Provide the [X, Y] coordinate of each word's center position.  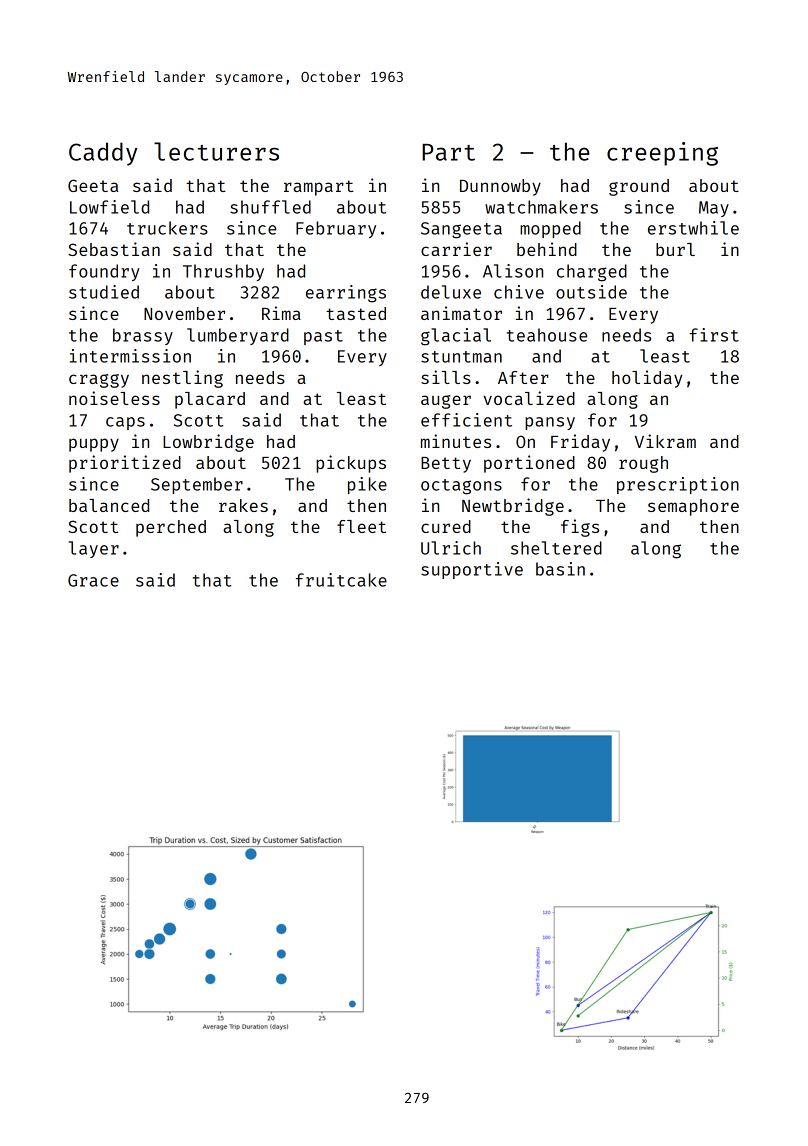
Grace [93, 580]
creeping [662, 154]
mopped [550, 229]
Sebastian [114, 249]
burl [675, 249]
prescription [678, 485]
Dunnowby [500, 187]
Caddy [103, 154]
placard [210, 400]
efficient [466, 420]
